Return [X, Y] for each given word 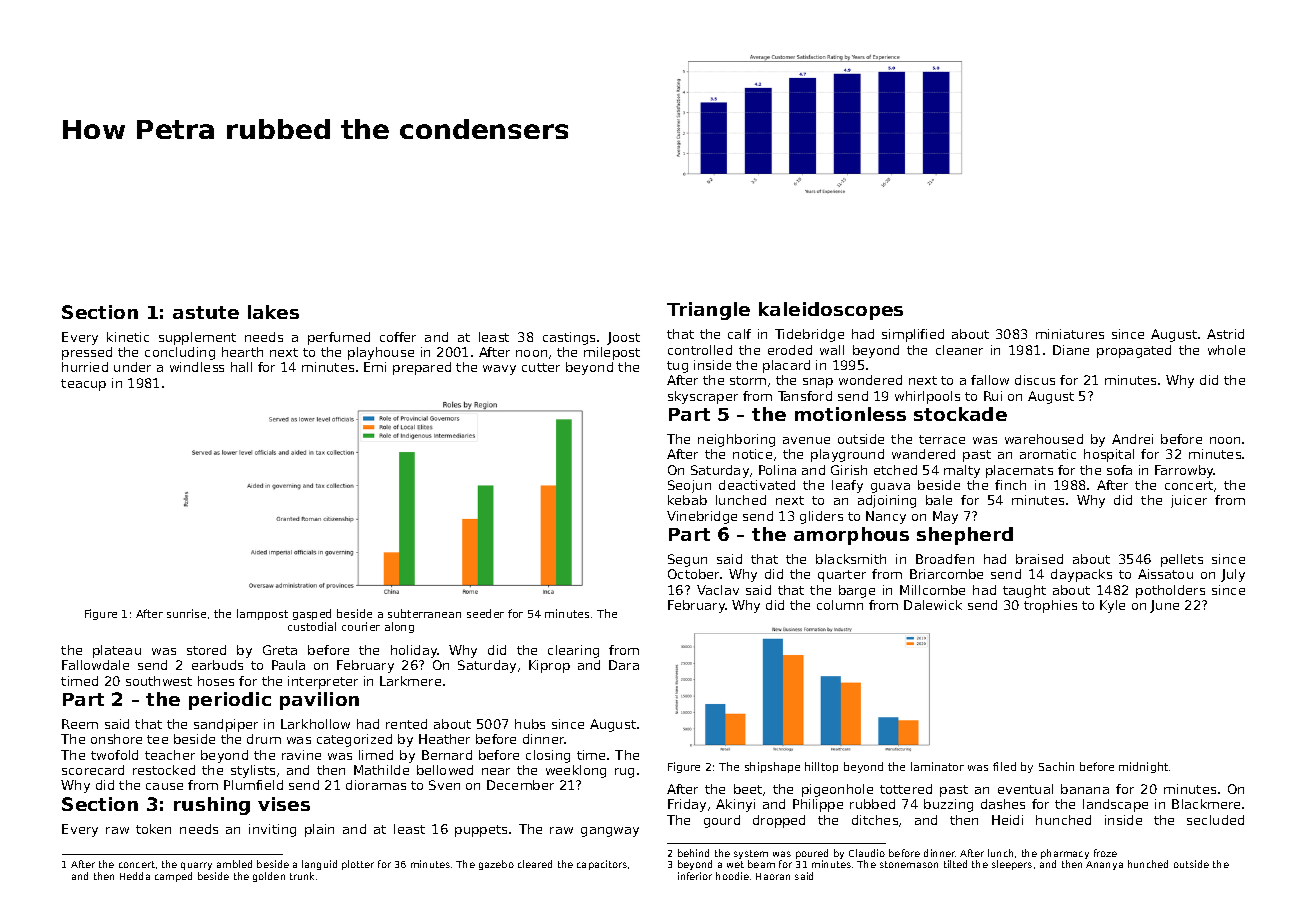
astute [206, 312]
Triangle [708, 311]
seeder [485, 613]
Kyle [1112, 606]
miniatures [1070, 334]
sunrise [186, 613]
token [153, 829]
